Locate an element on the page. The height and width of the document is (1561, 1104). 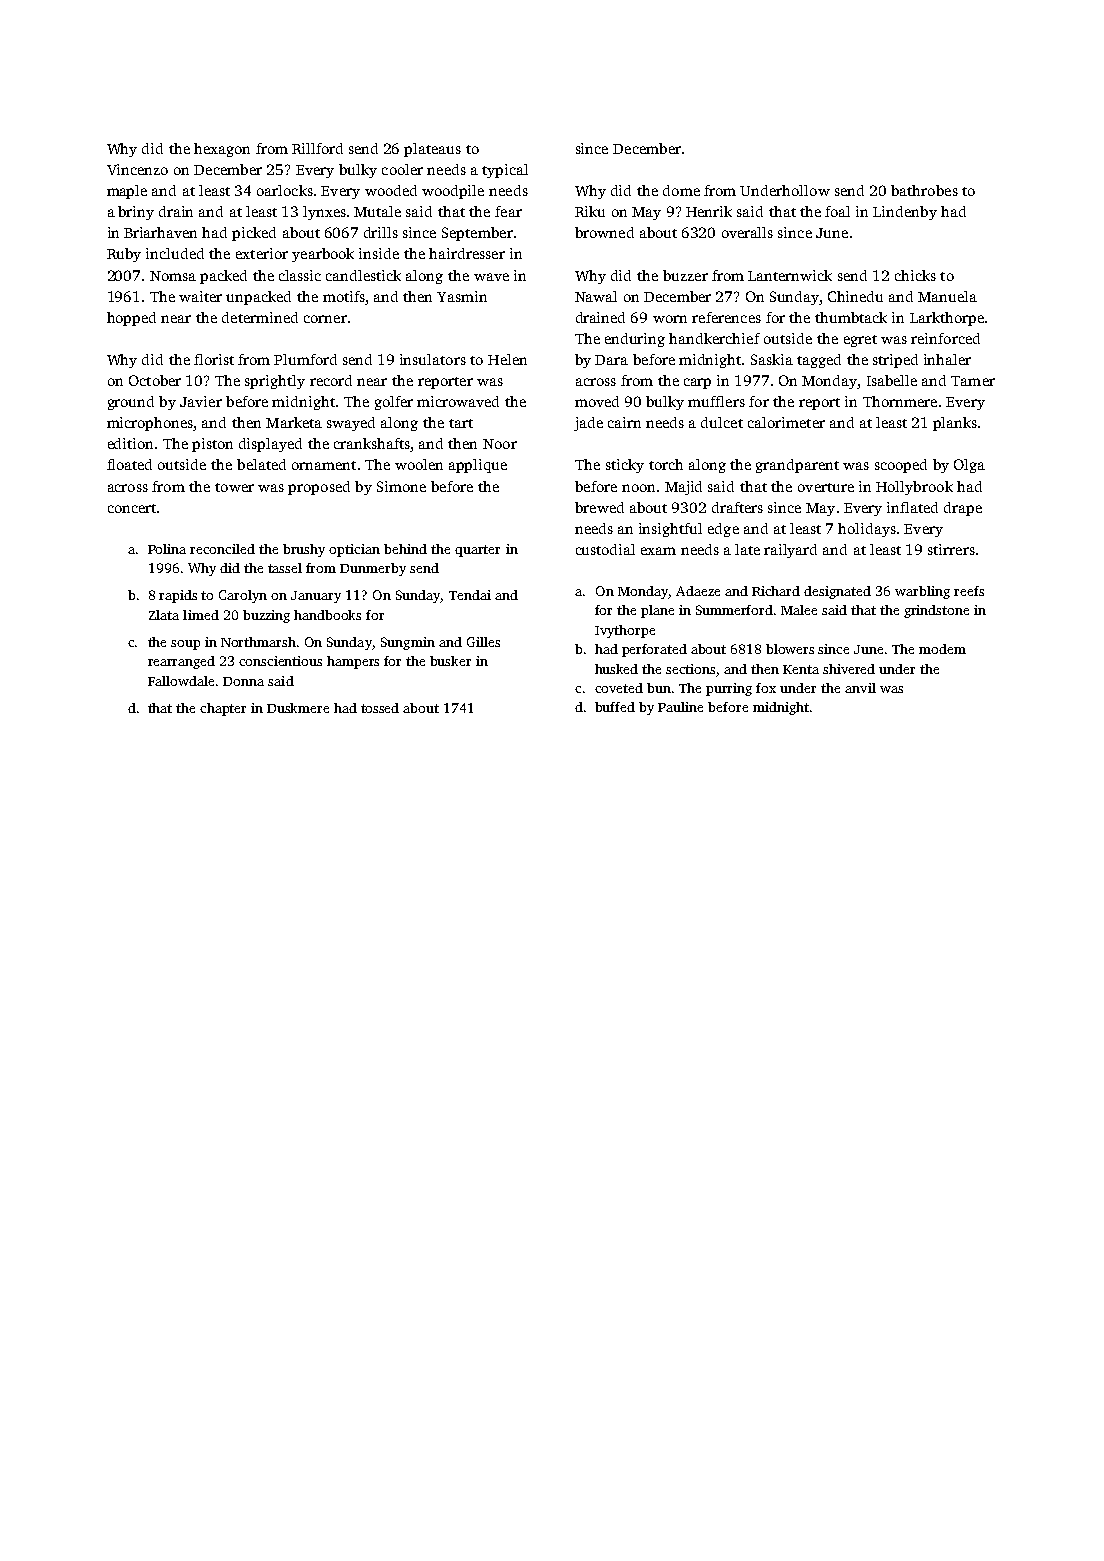
Tendai is located at coordinates (470, 595).
